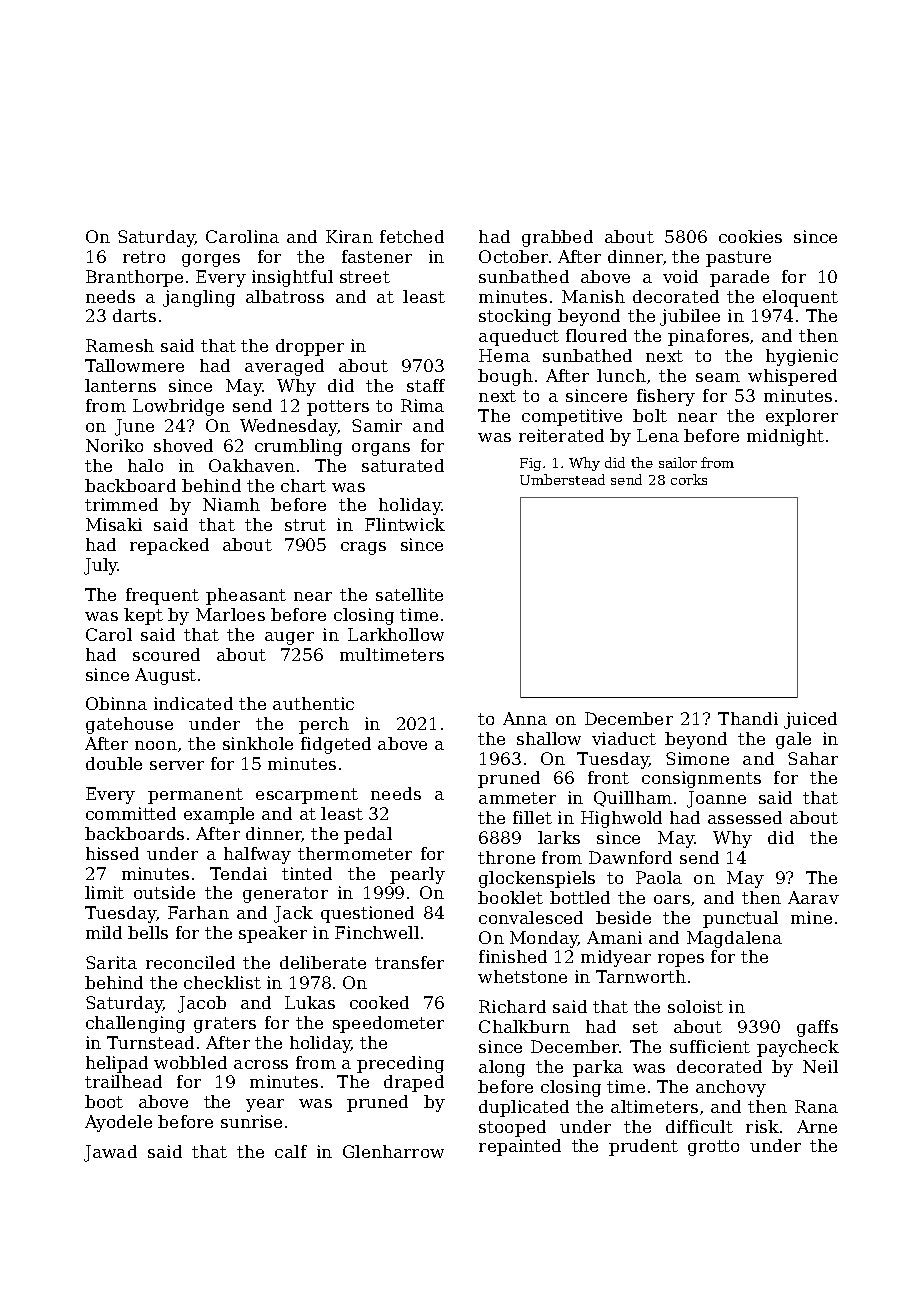 Image resolution: width=924 pixels, height=1314 pixels. What do you see at coordinates (426, 385) in the document?
I see `staff` at bounding box center [426, 385].
